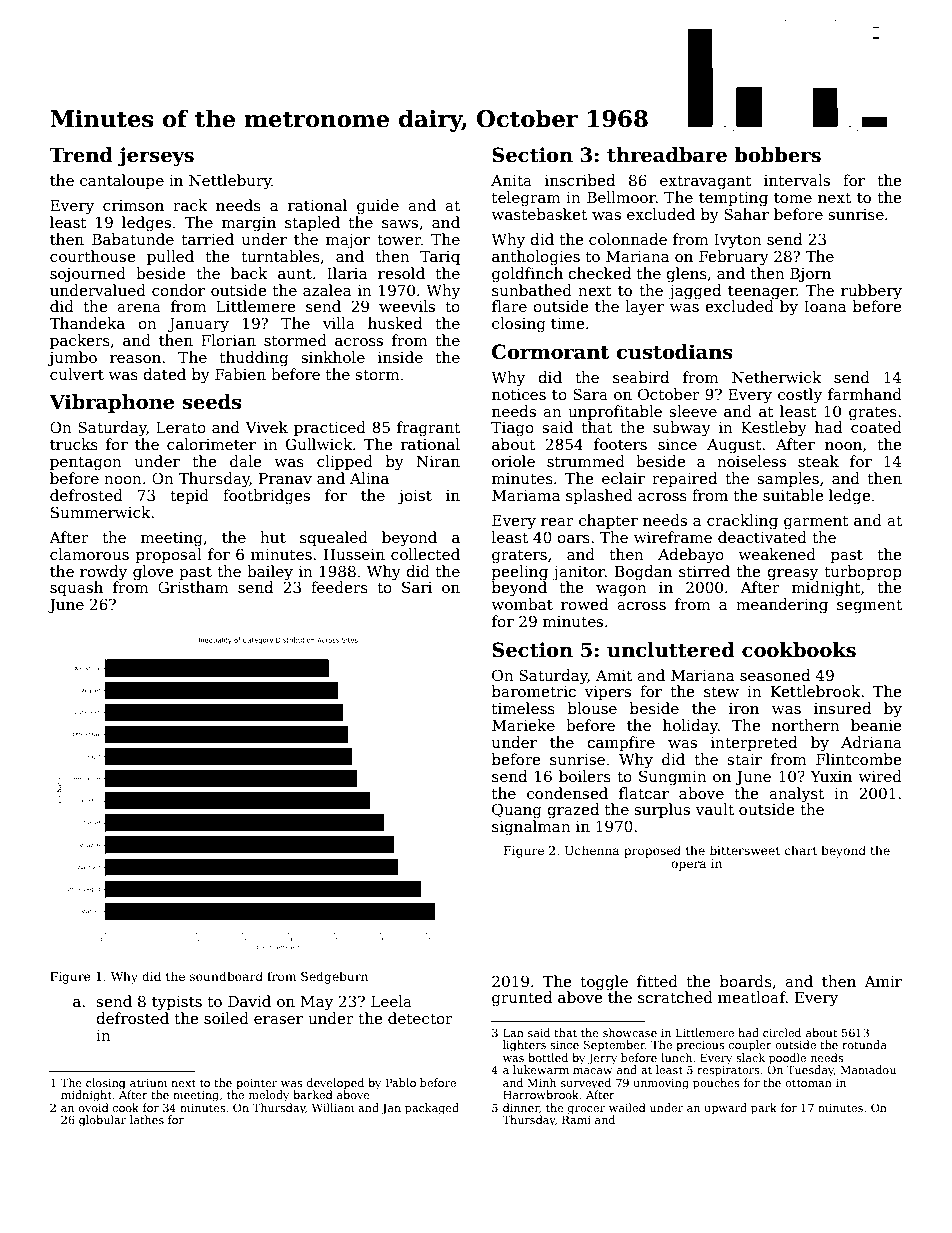 The image size is (952, 1233). Describe the element at coordinates (334, 977) in the screenshot. I see `Sedgeburn` at that location.
